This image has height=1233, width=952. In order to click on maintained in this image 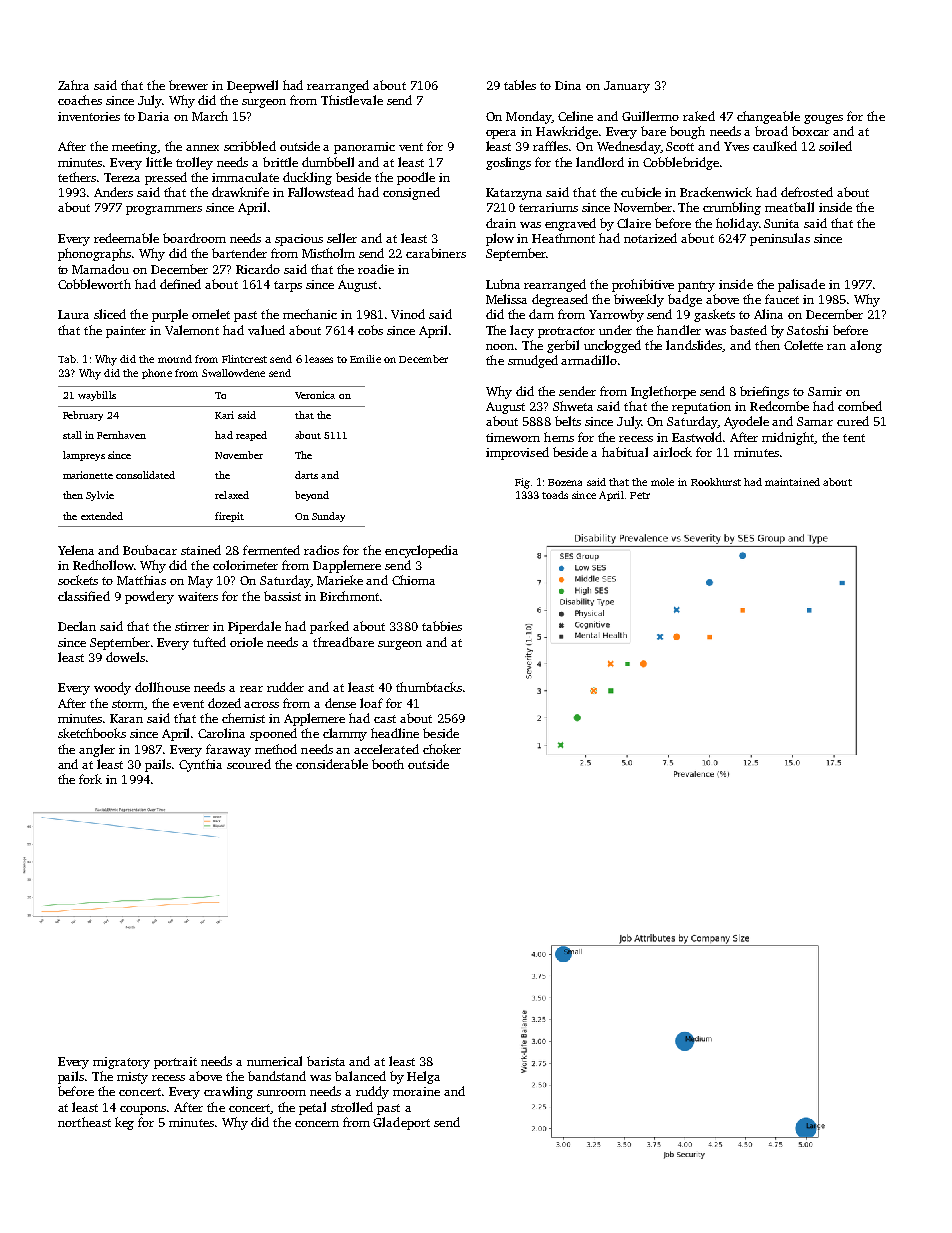, I will do `click(792, 482)`.
